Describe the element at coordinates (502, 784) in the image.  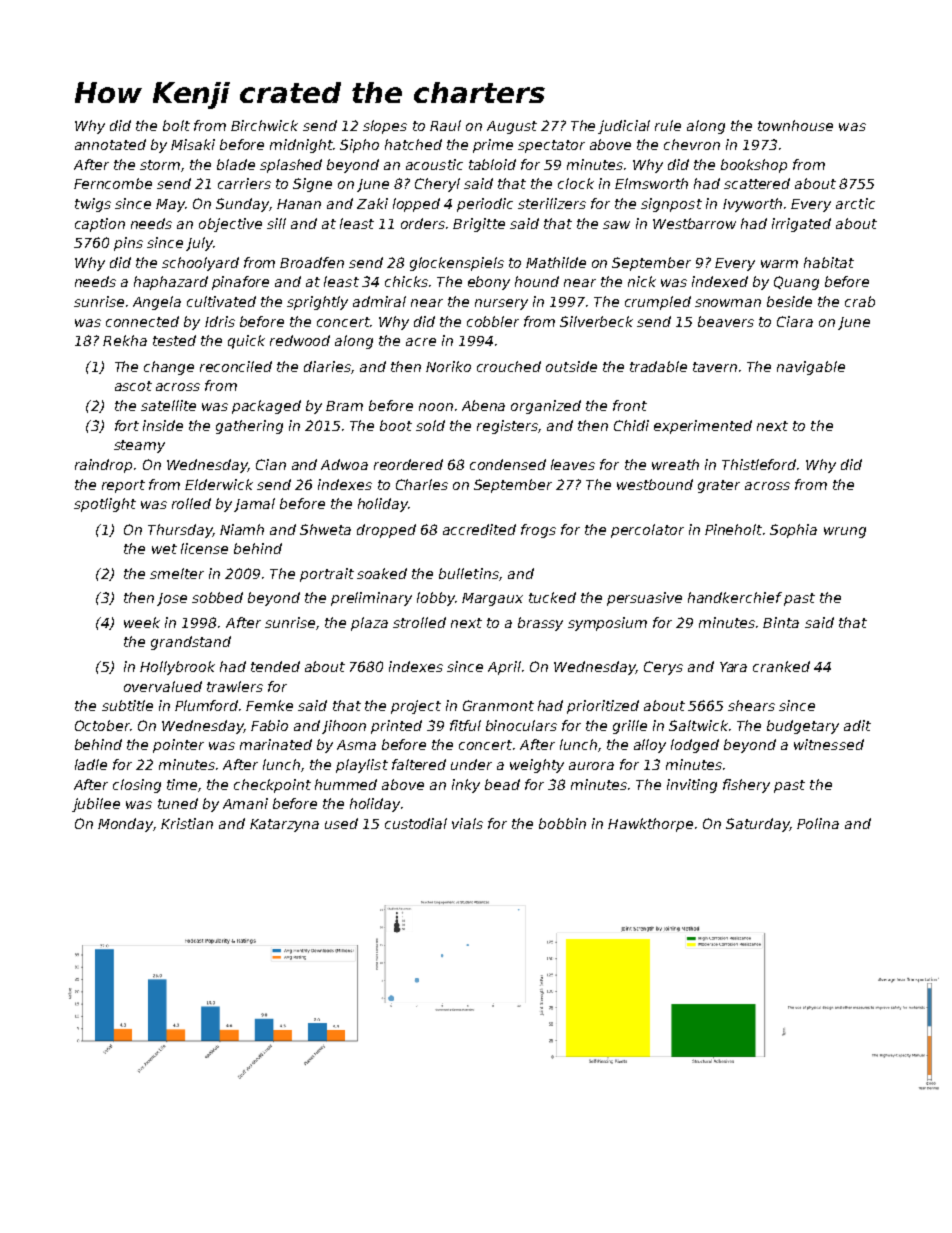
I see `bead` at that location.
